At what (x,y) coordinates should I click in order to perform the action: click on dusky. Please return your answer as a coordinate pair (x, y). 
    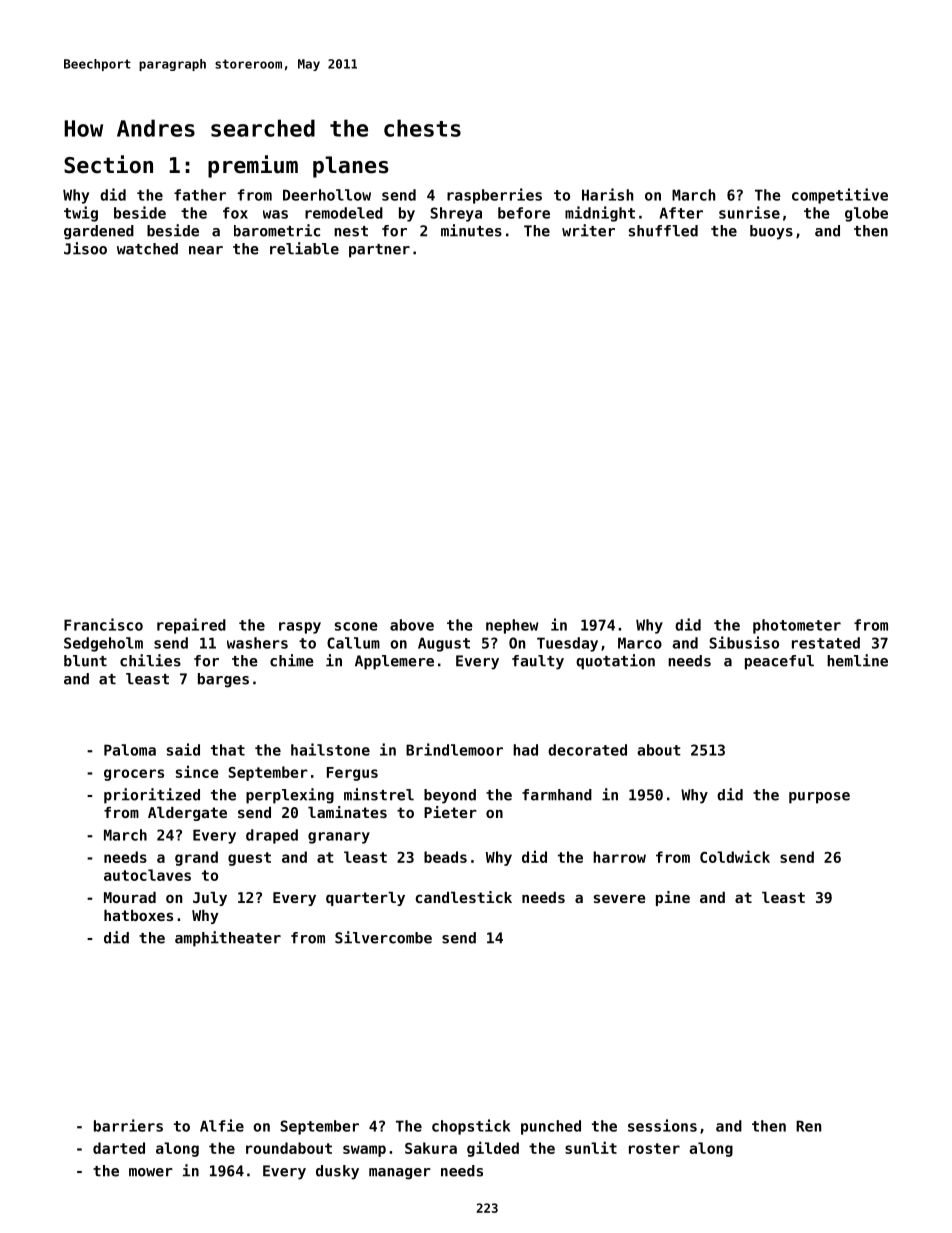
    Looking at the image, I should click on (337, 1172).
